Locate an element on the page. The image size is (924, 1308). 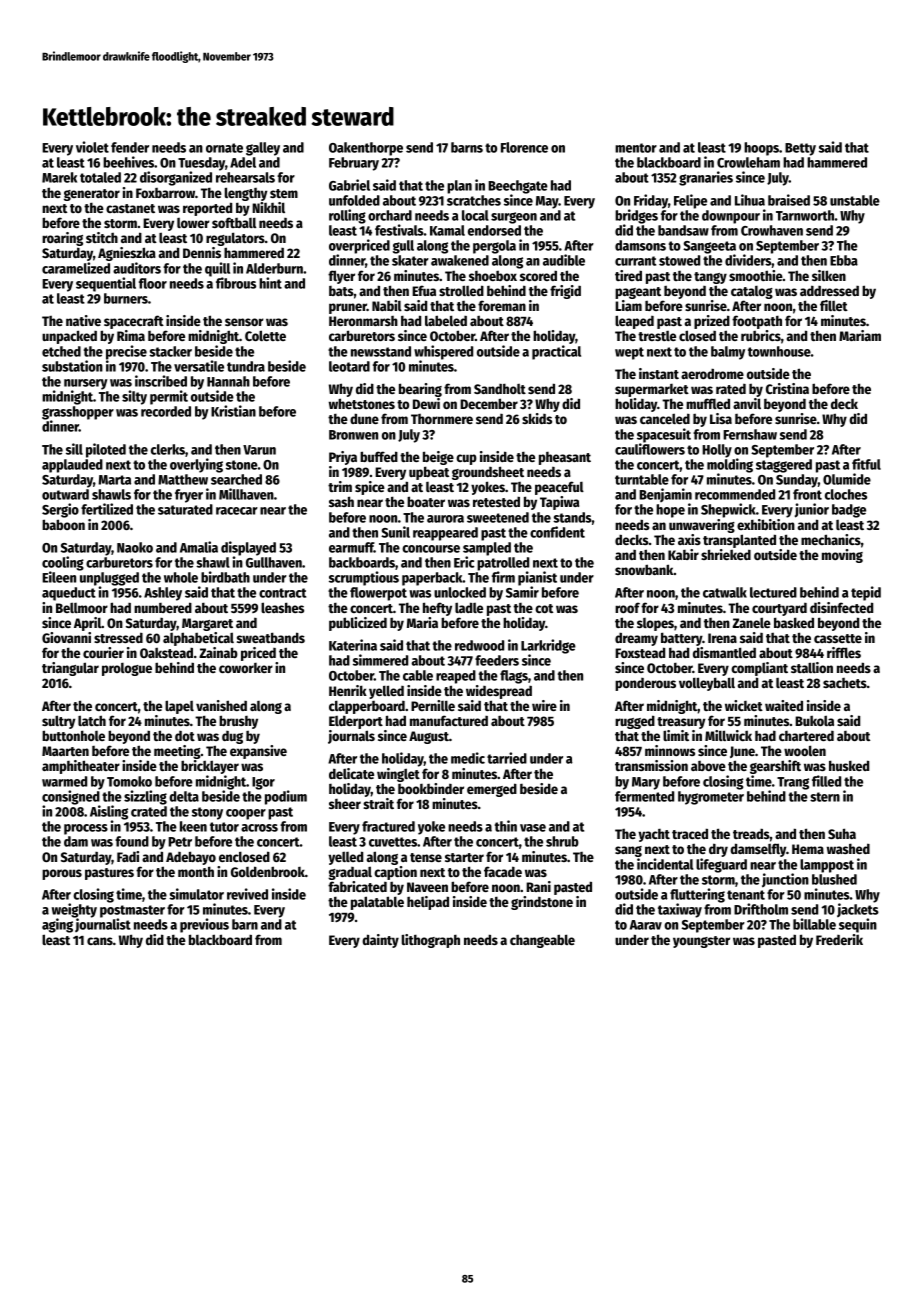
tarried is located at coordinates (507, 758).
